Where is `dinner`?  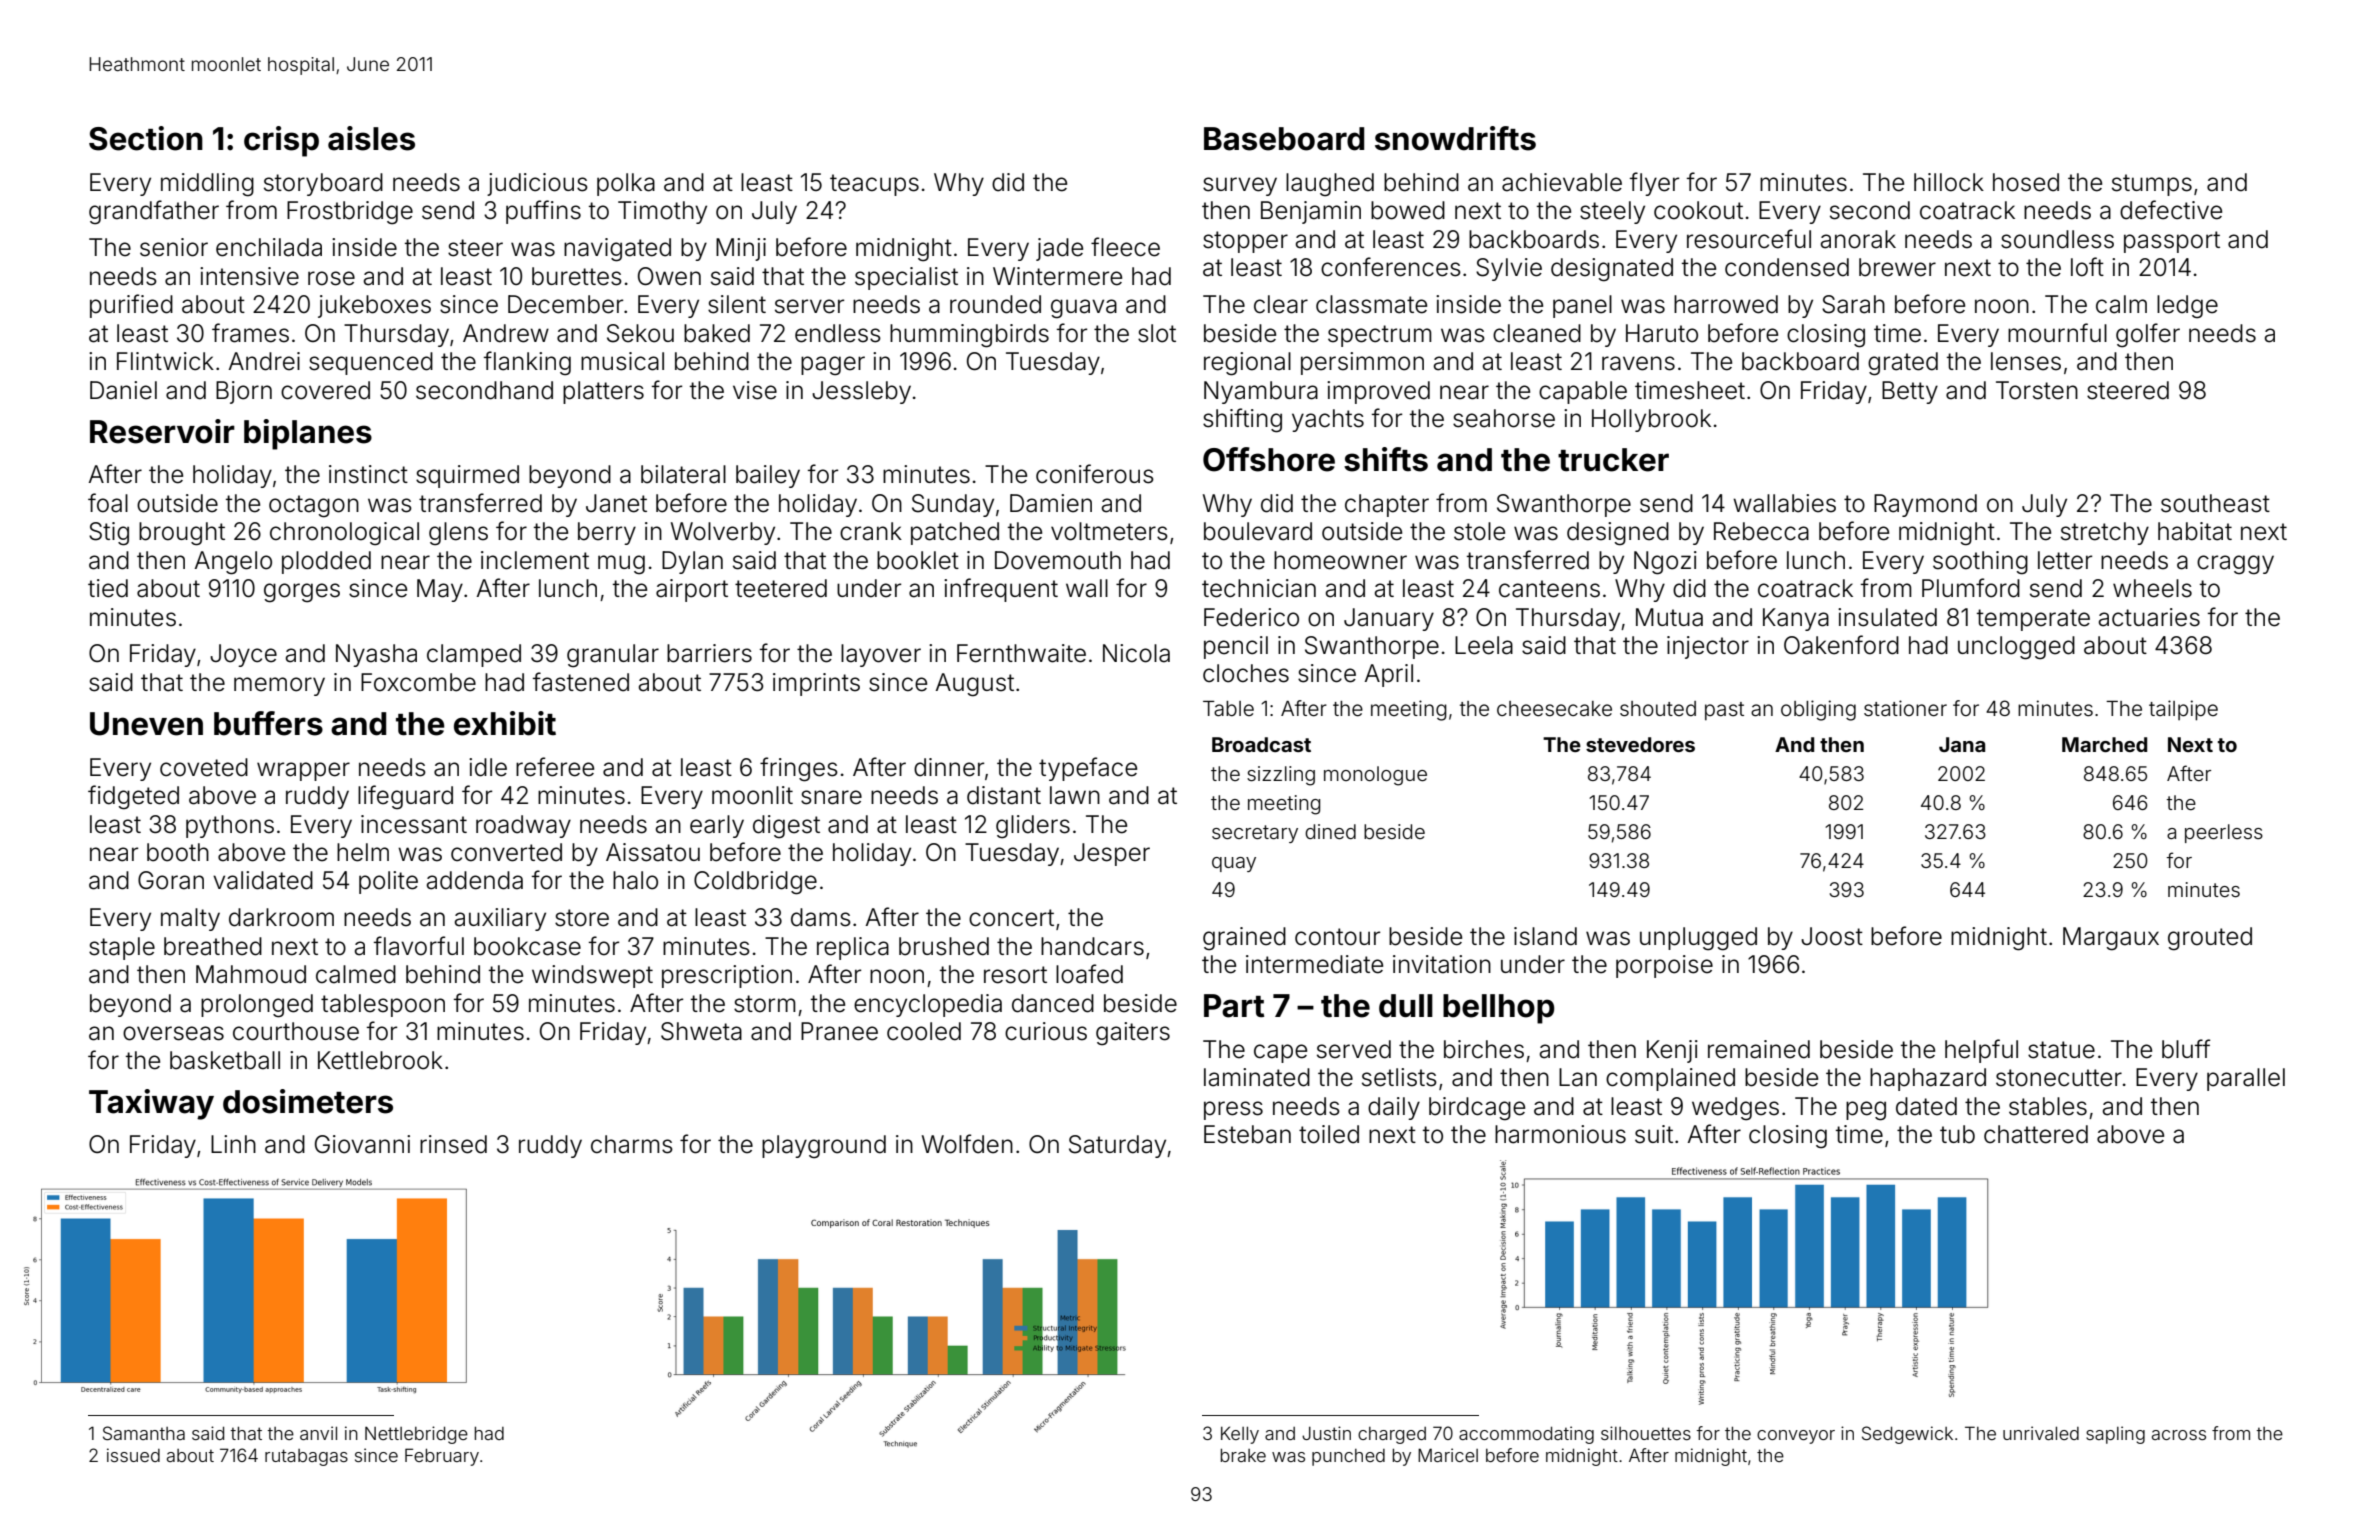 dinner is located at coordinates (949, 767).
